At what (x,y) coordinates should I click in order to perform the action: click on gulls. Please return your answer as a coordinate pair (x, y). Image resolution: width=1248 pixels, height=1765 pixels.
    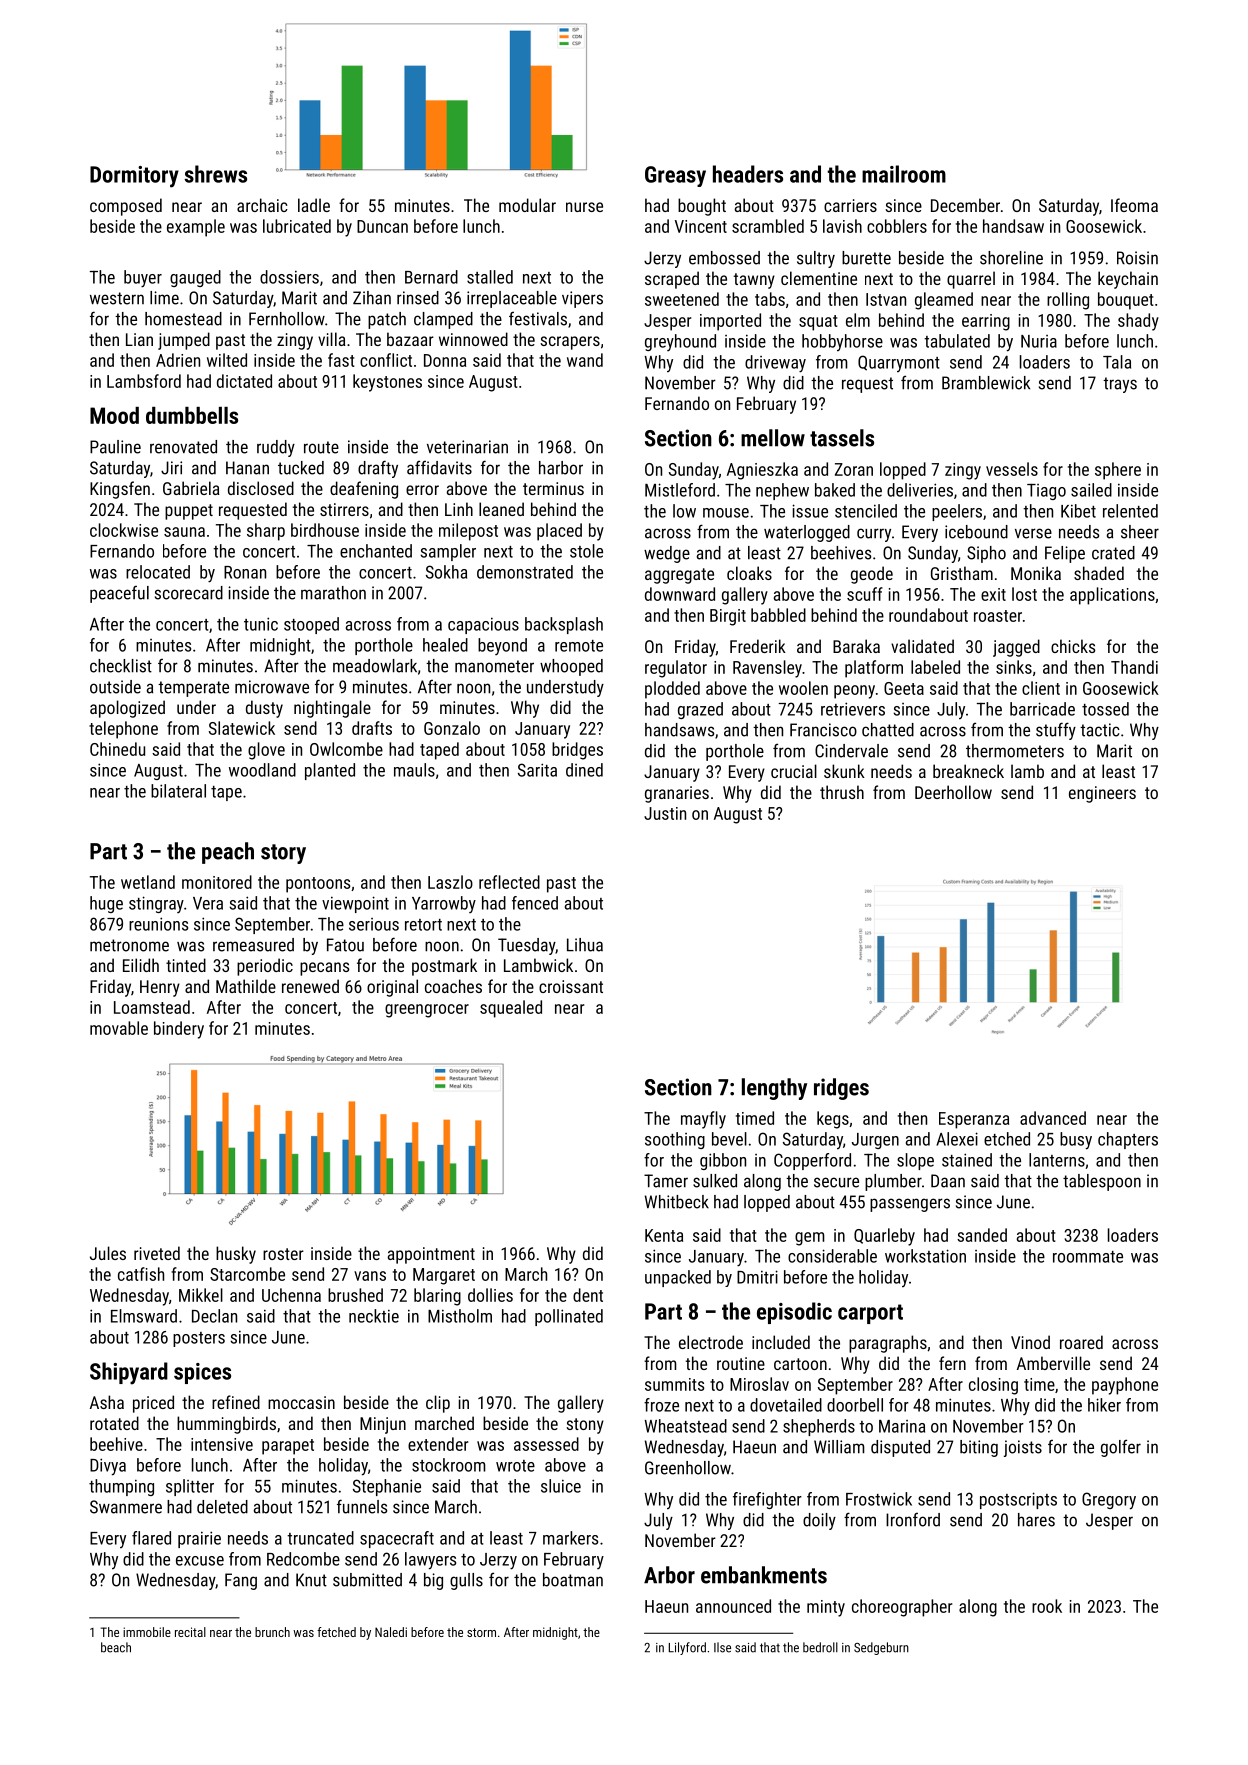
    Looking at the image, I should click on (466, 1581).
